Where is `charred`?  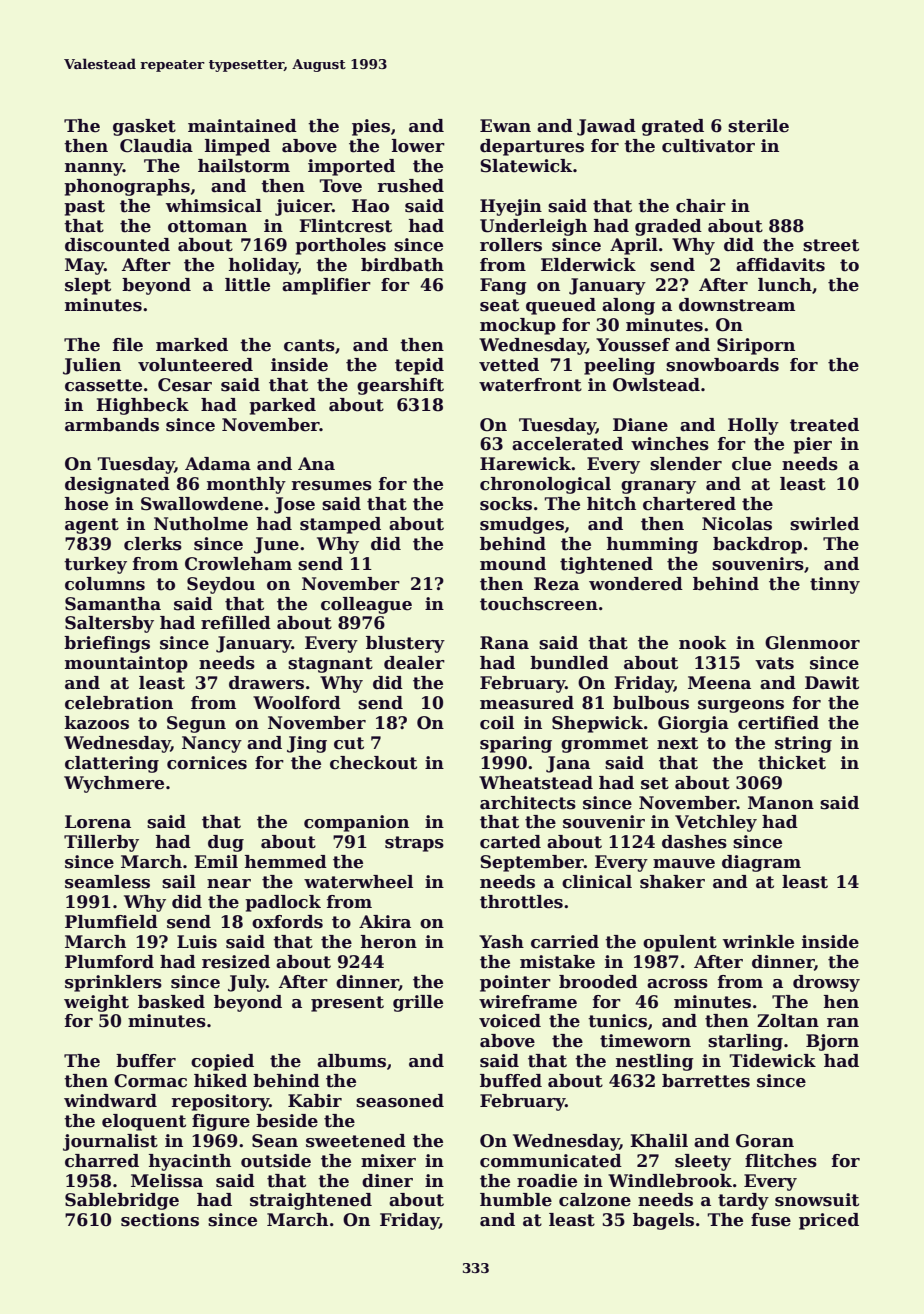
charred is located at coordinates (102, 1161).
